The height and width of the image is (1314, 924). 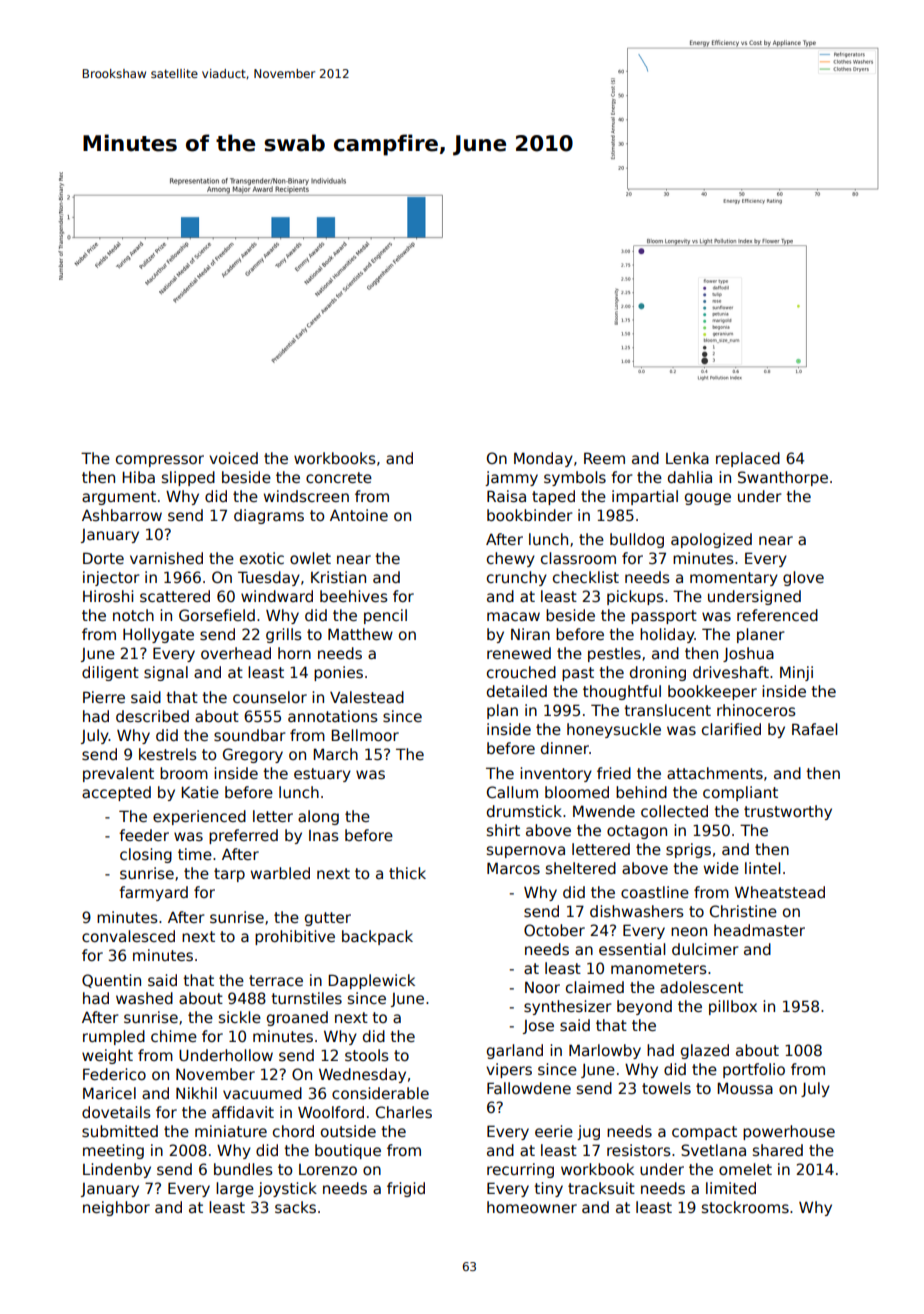 What do you see at coordinates (144, 835) in the image?
I see `feeder` at bounding box center [144, 835].
